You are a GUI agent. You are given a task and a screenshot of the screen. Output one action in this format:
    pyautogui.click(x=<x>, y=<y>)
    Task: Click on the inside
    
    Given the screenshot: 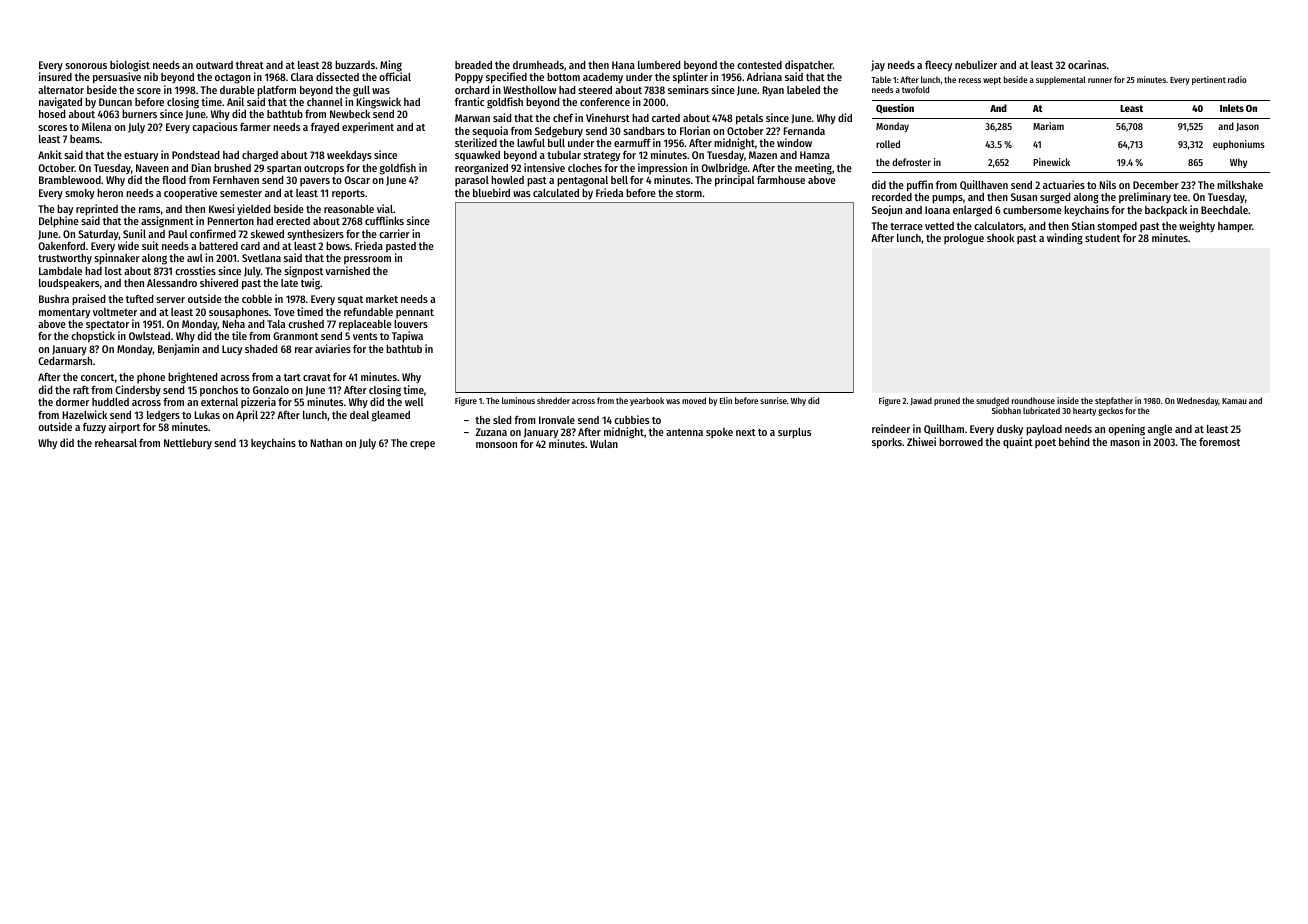 What is the action you would take?
    pyautogui.click(x=1068, y=400)
